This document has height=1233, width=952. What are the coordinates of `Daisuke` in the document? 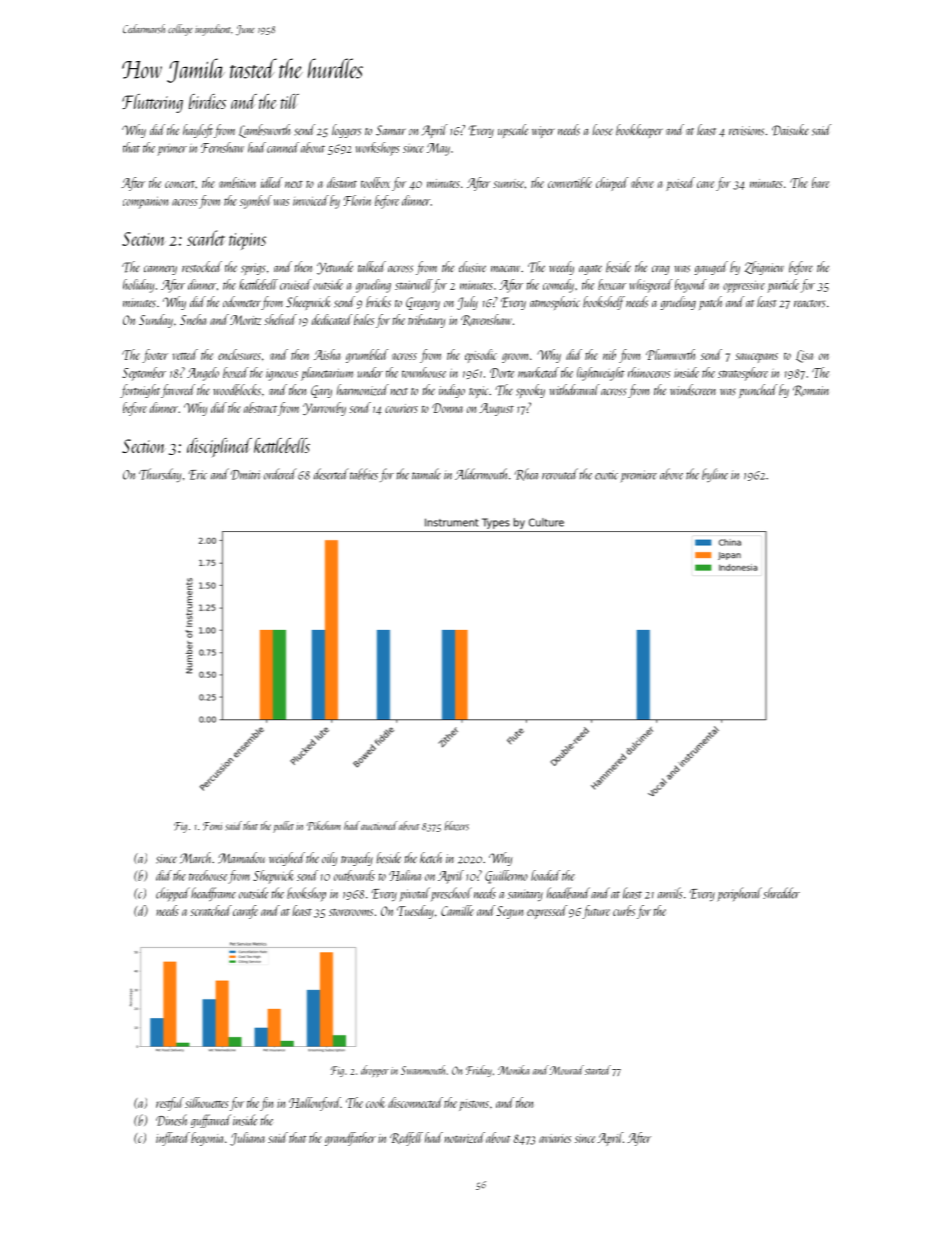 It's located at (790, 130).
